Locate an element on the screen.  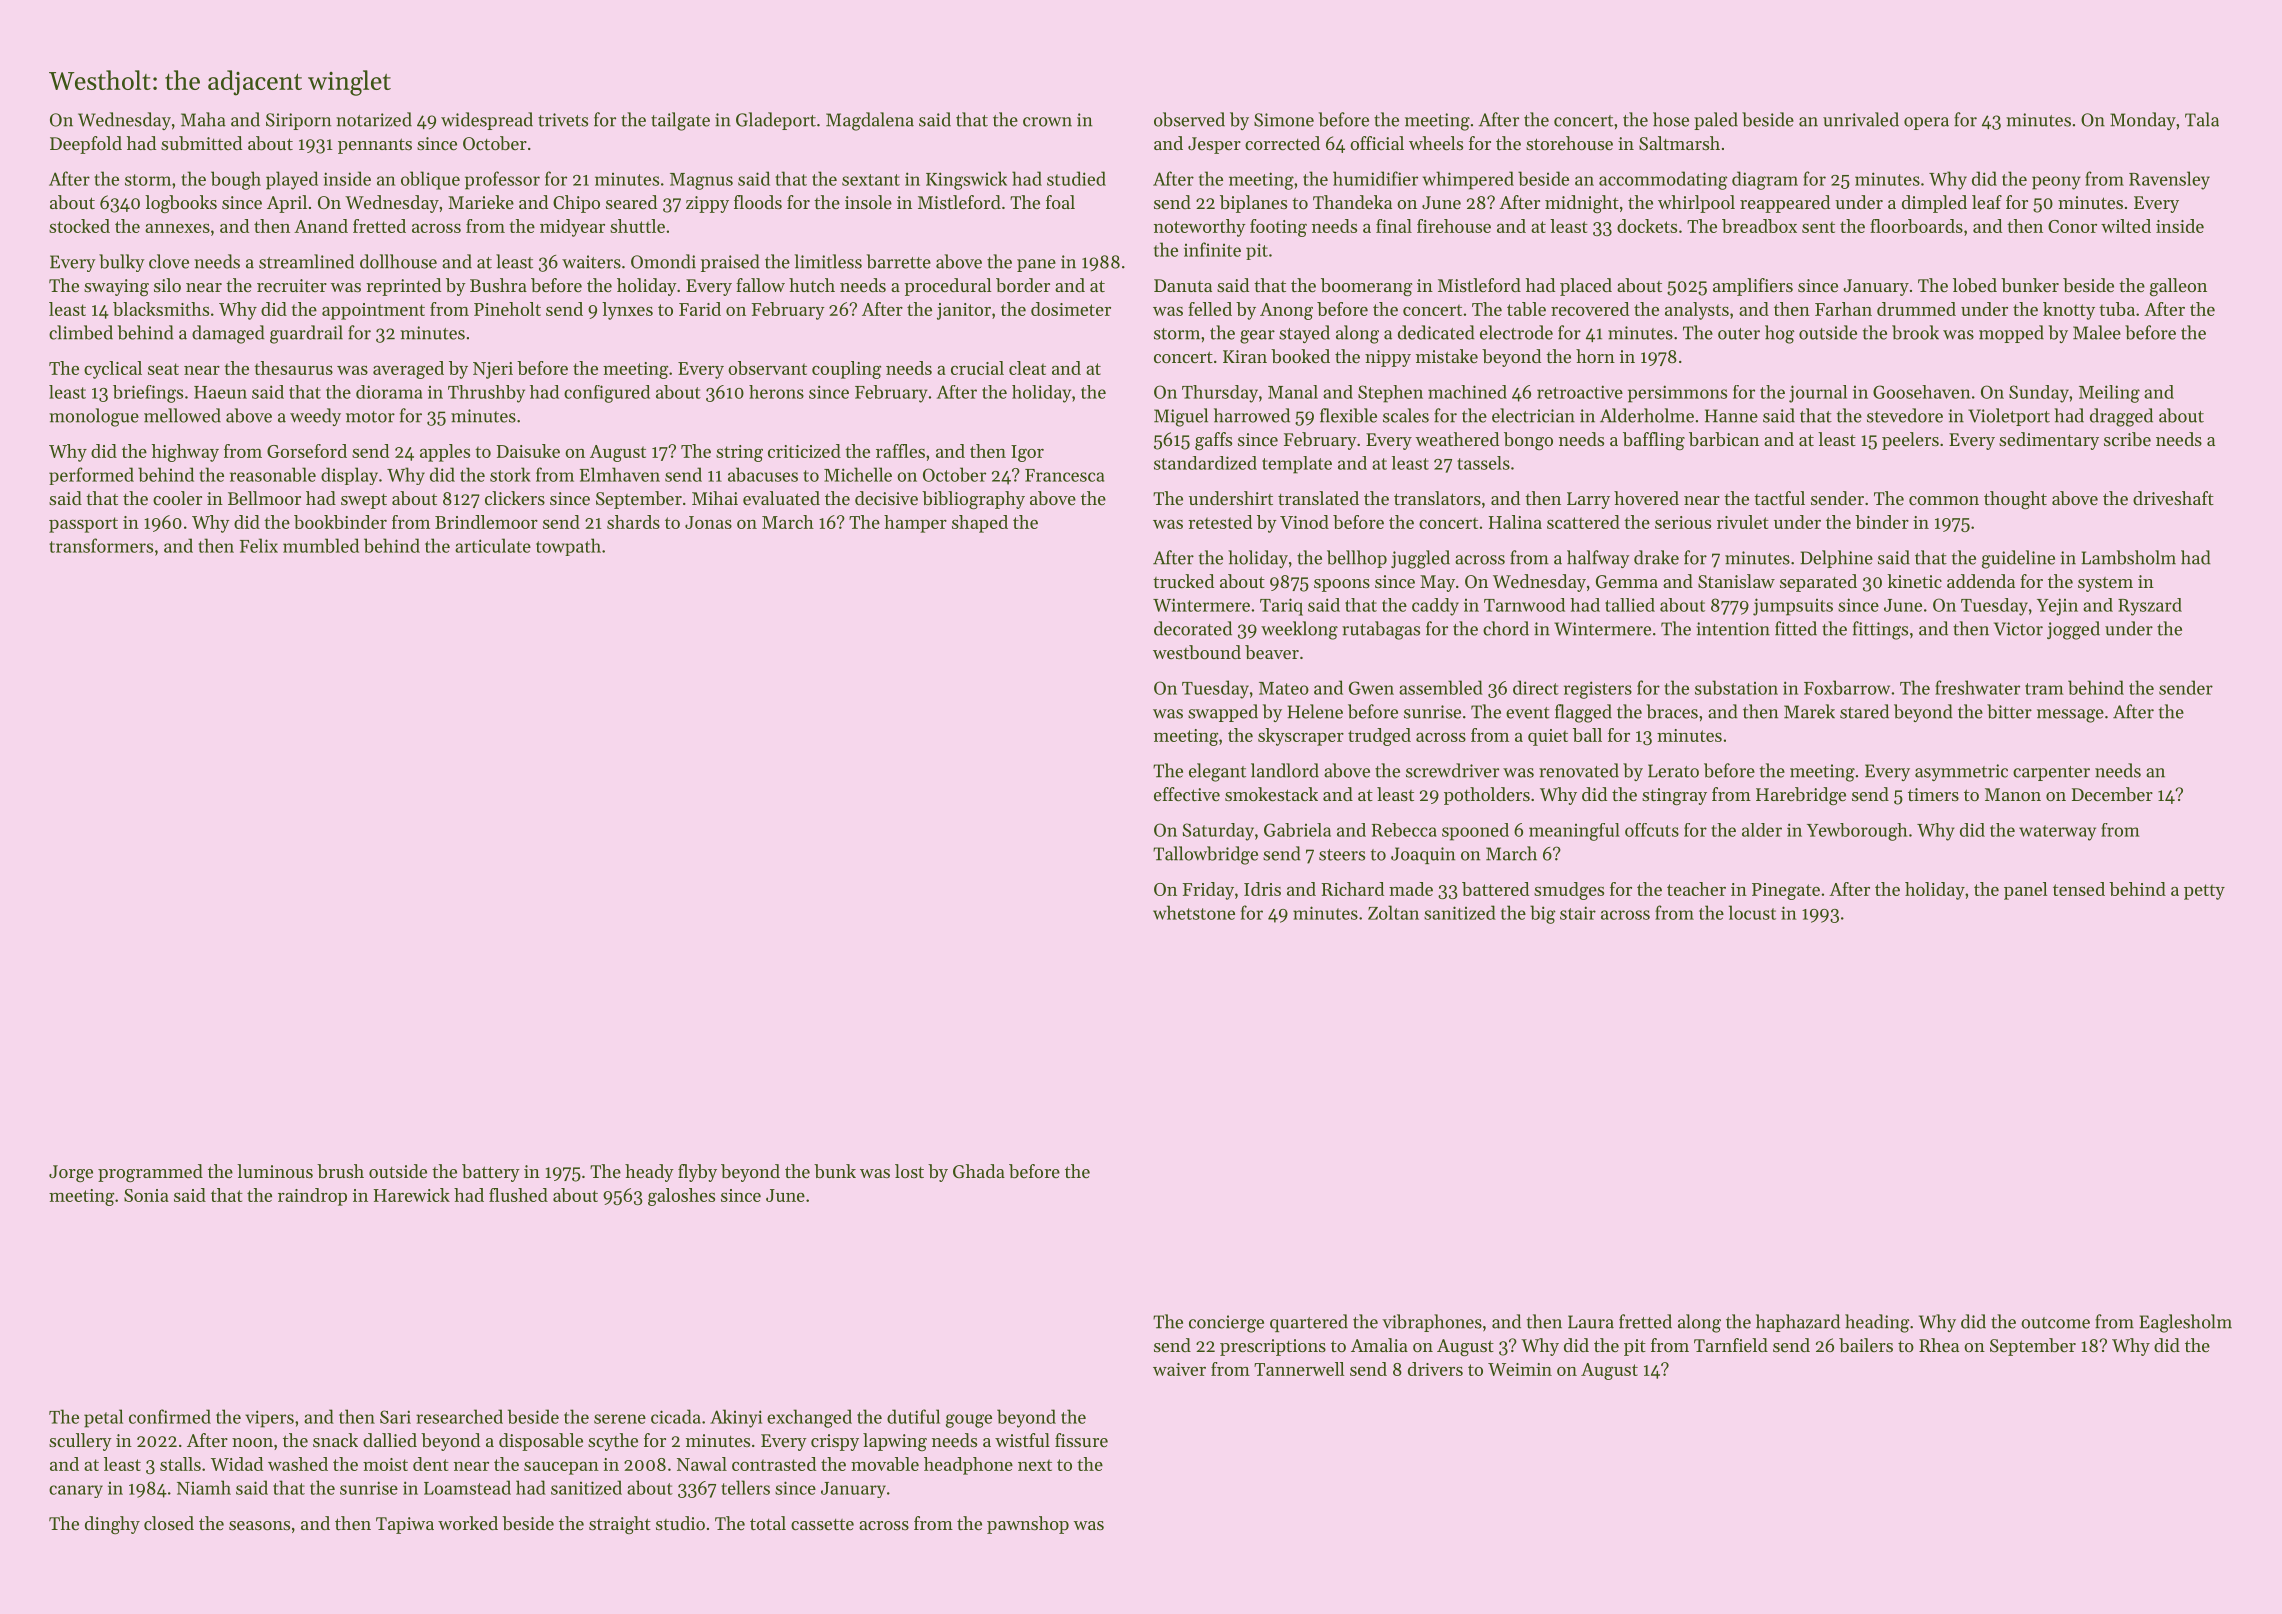
swapped is located at coordinates (1223, 713).
